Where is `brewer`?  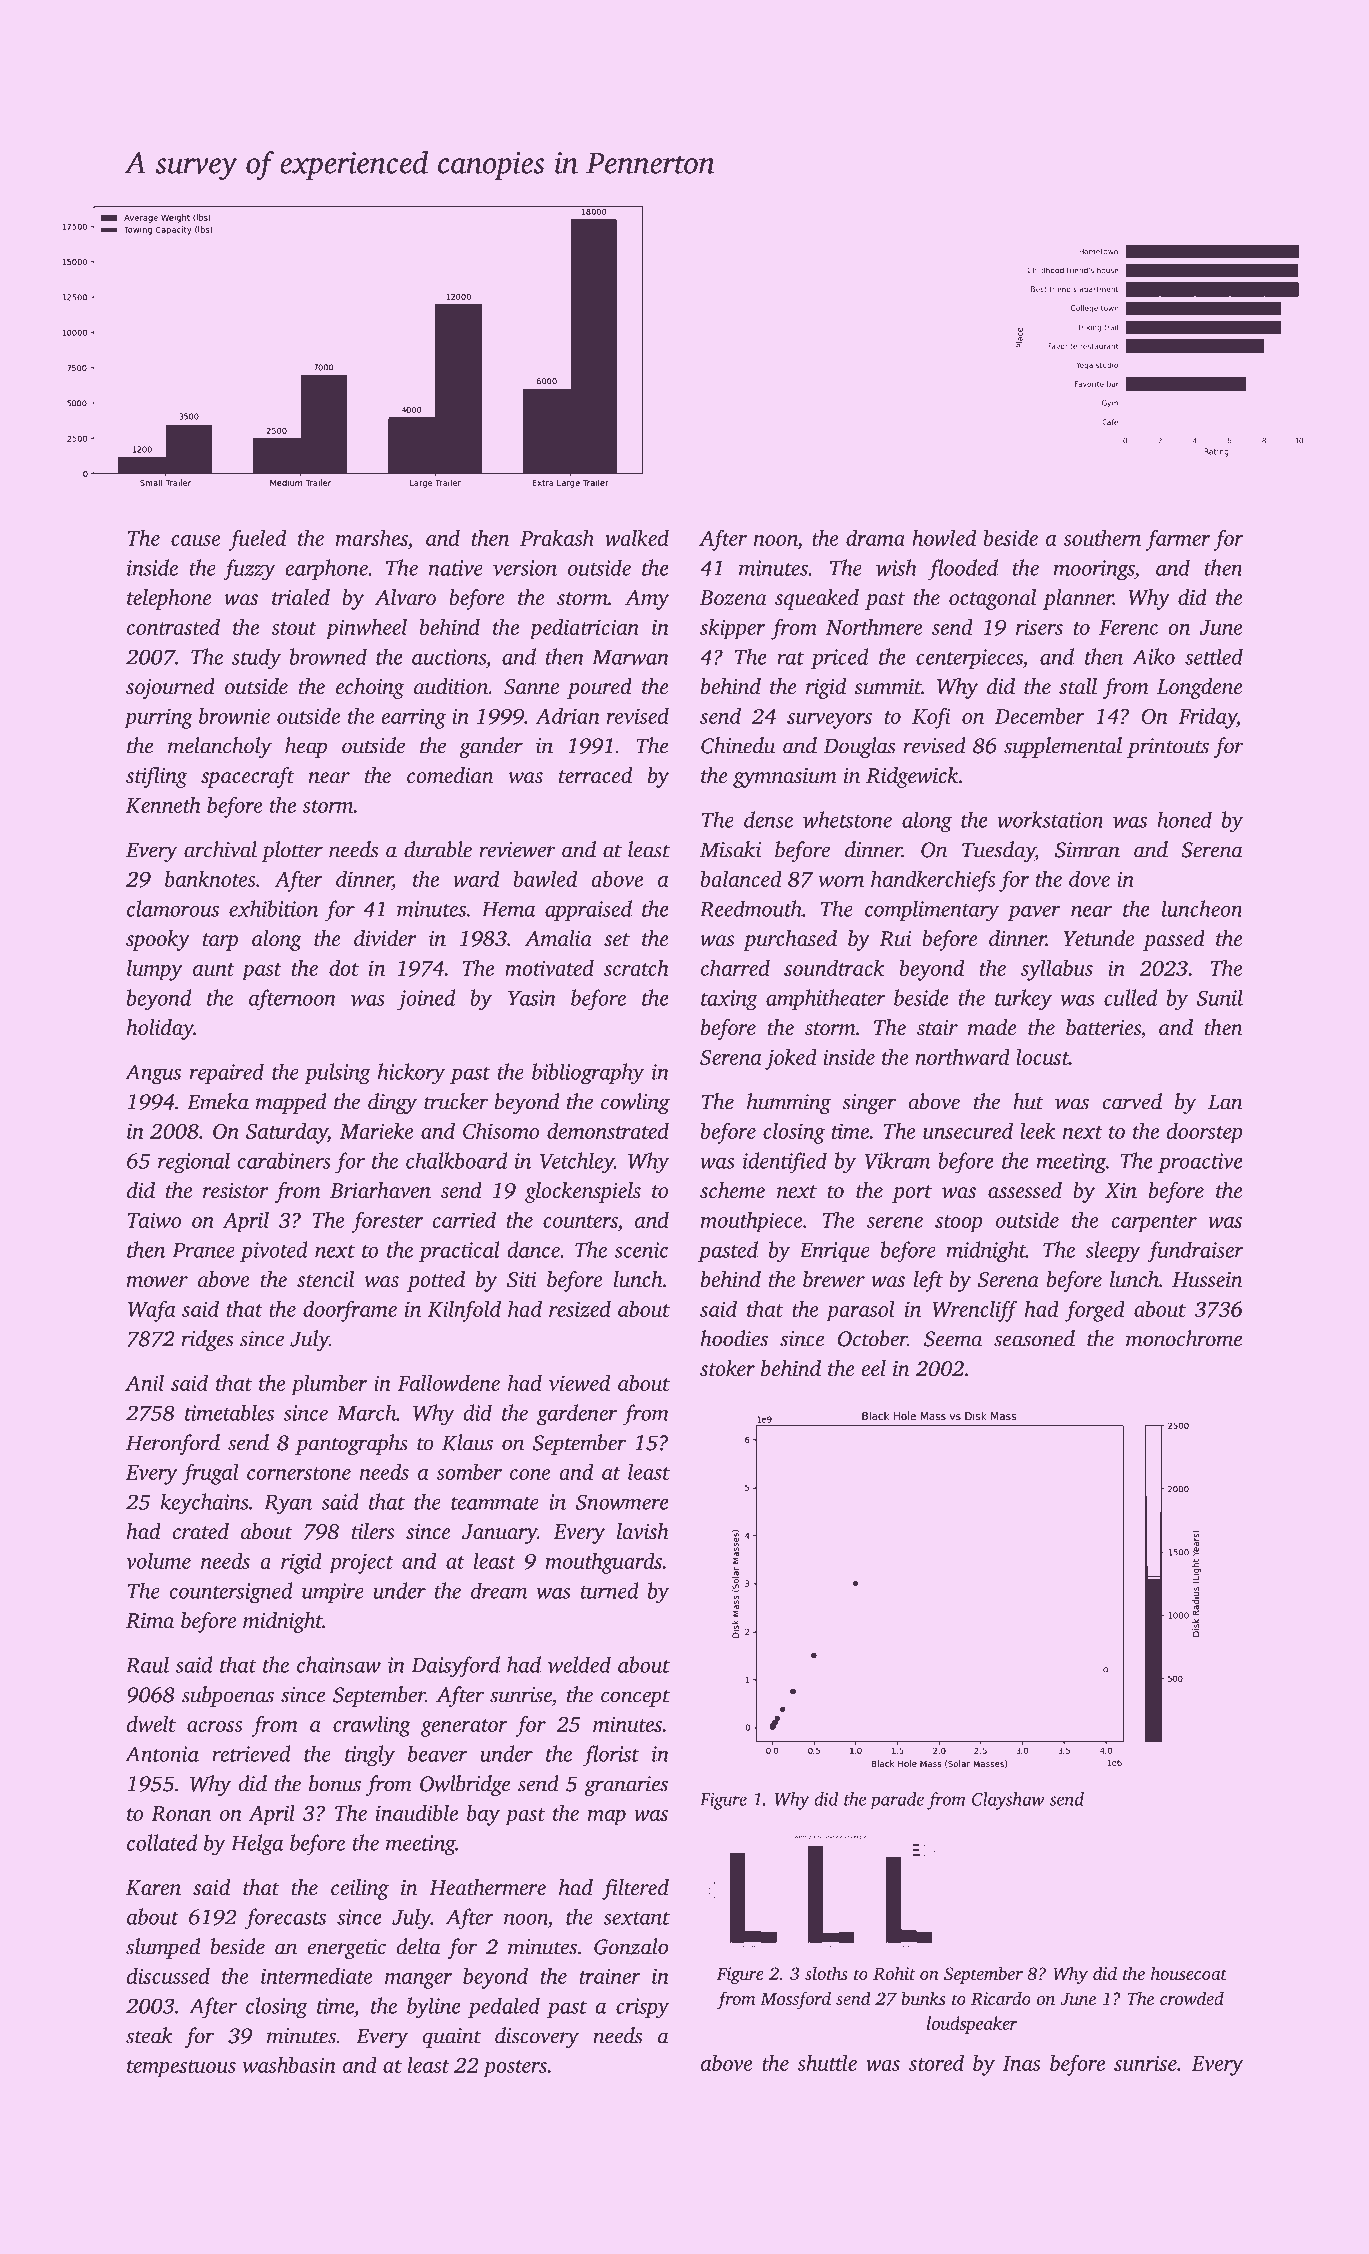
brewer is located at coordinates (834, 1279).
